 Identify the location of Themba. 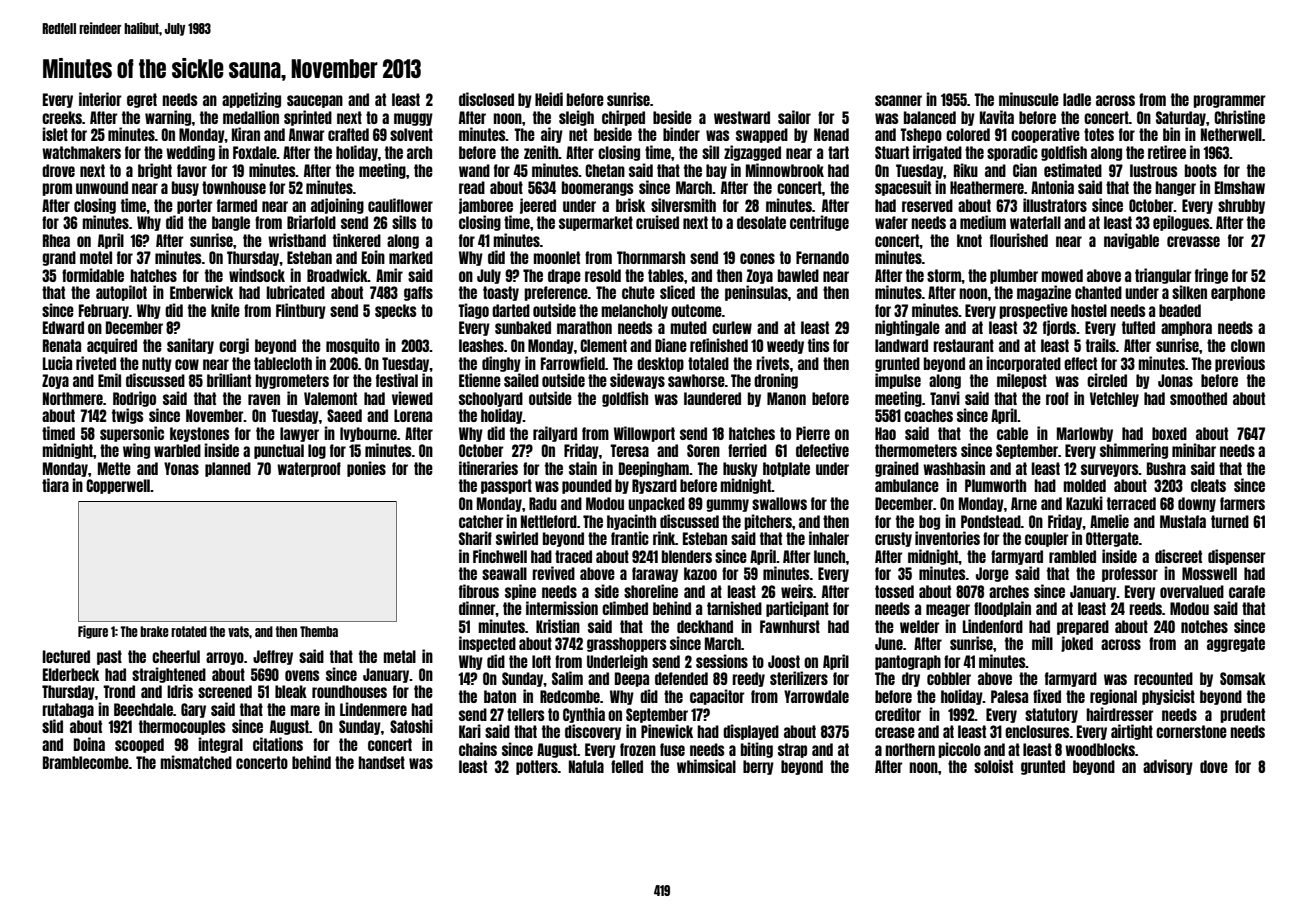
(319, 631).
